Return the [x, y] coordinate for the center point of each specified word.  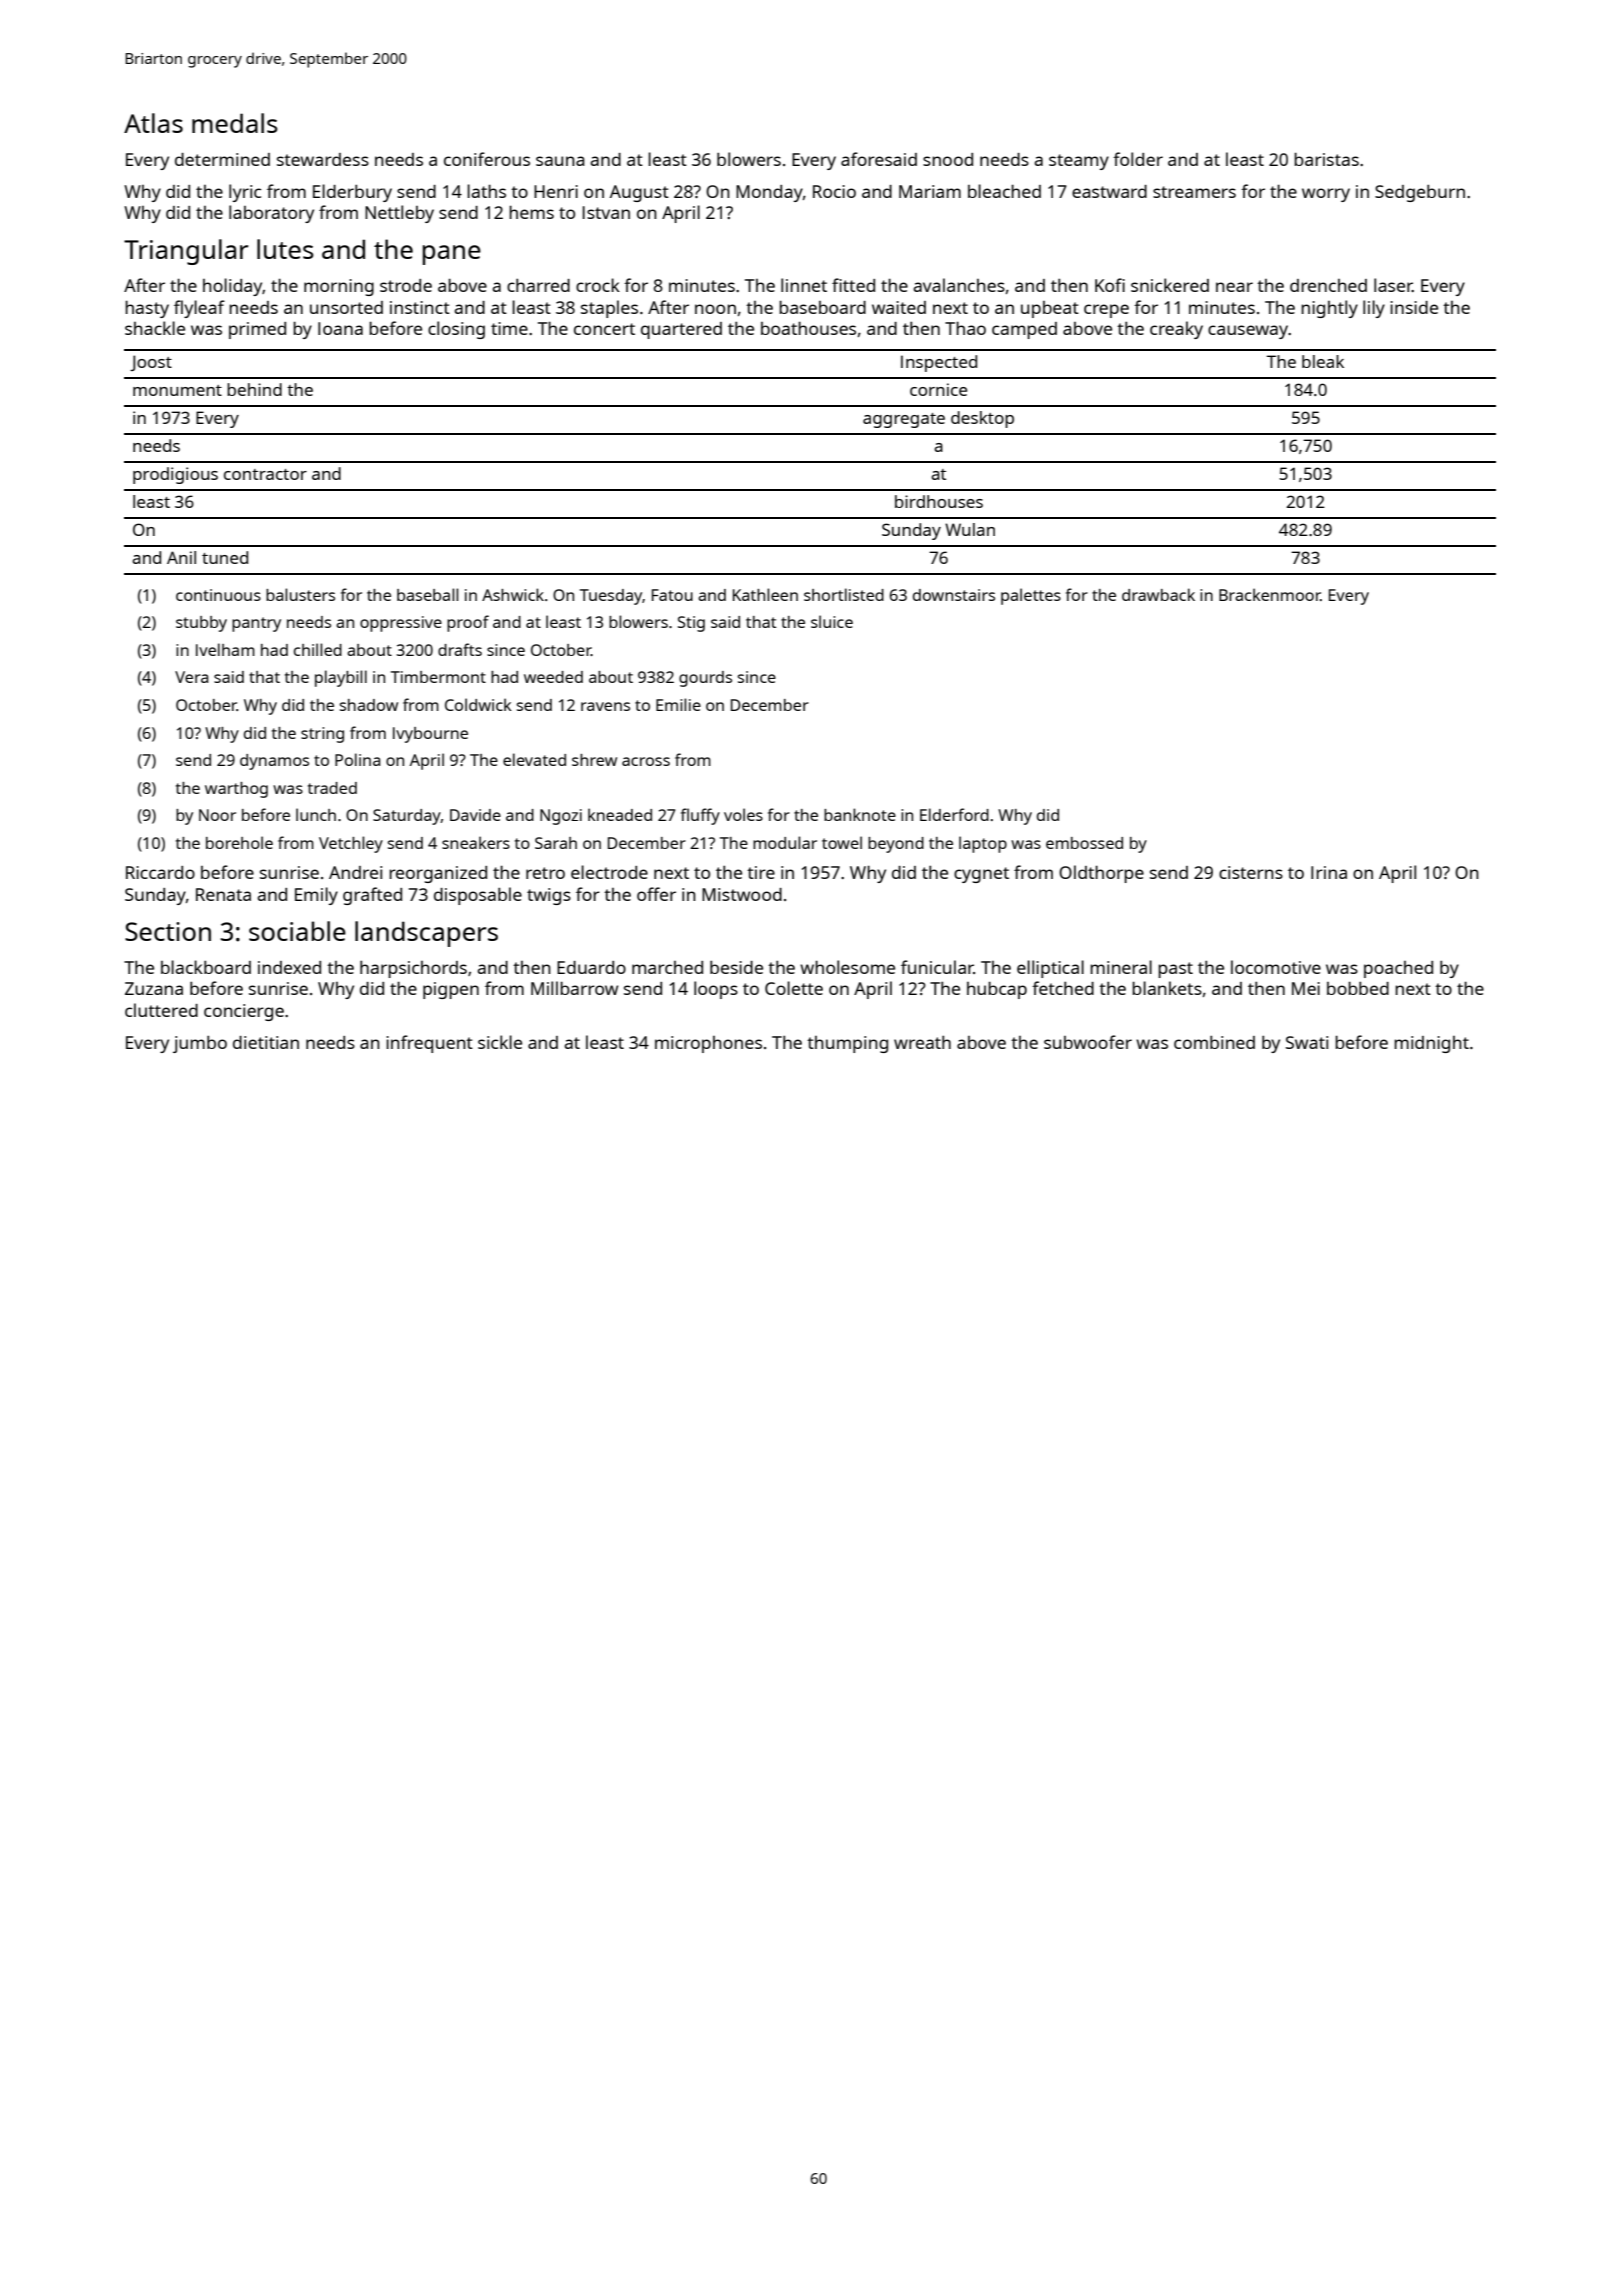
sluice [832, 621]
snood [948, 159]
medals [235, 123]
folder [1138, 159]
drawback [1158, 594]
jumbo [200, 1044]
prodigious [175, 475]
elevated [534, 759]
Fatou [672, 595]
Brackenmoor [1270, 594]
